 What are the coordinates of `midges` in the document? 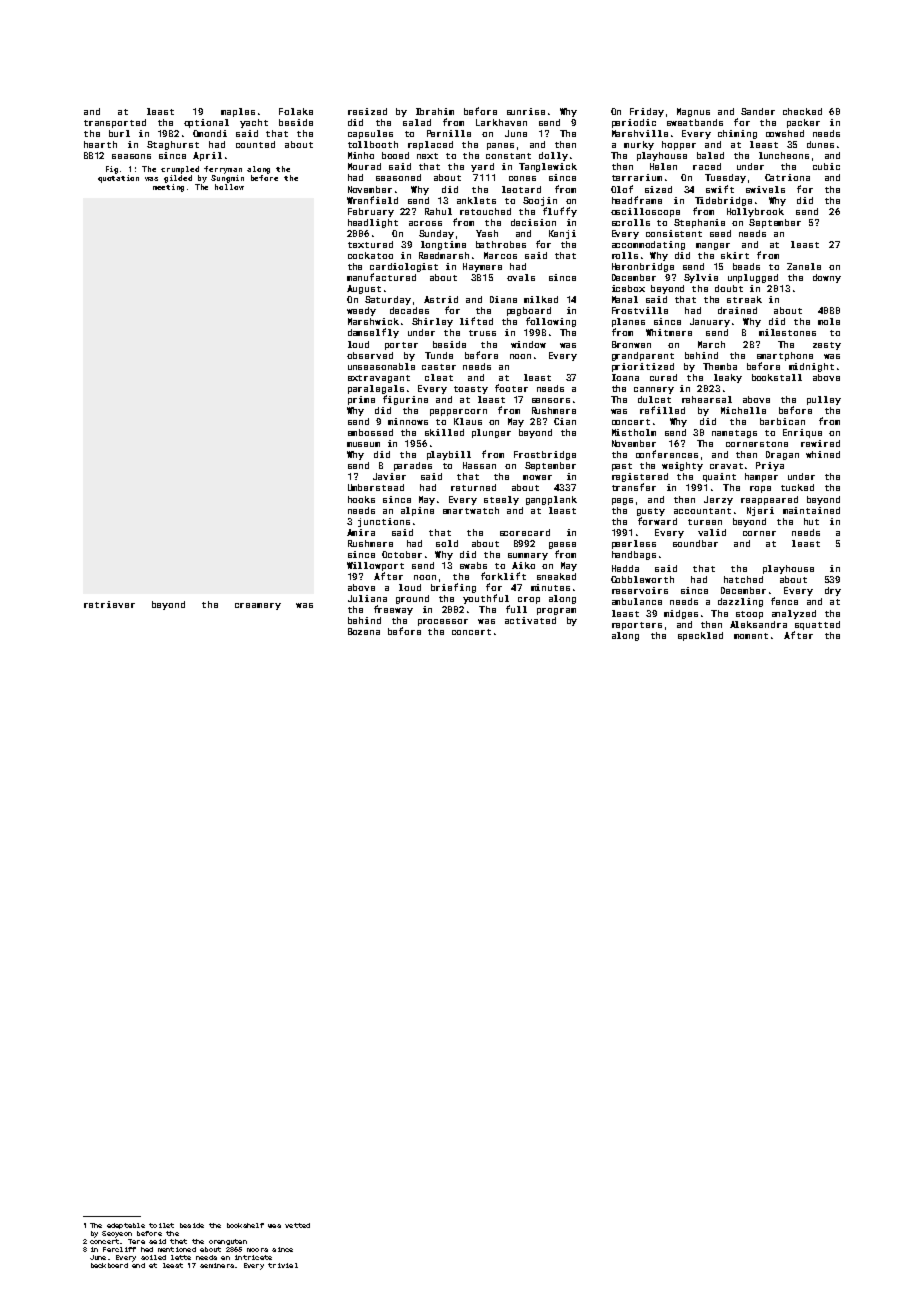 It's located at (681, 614).
